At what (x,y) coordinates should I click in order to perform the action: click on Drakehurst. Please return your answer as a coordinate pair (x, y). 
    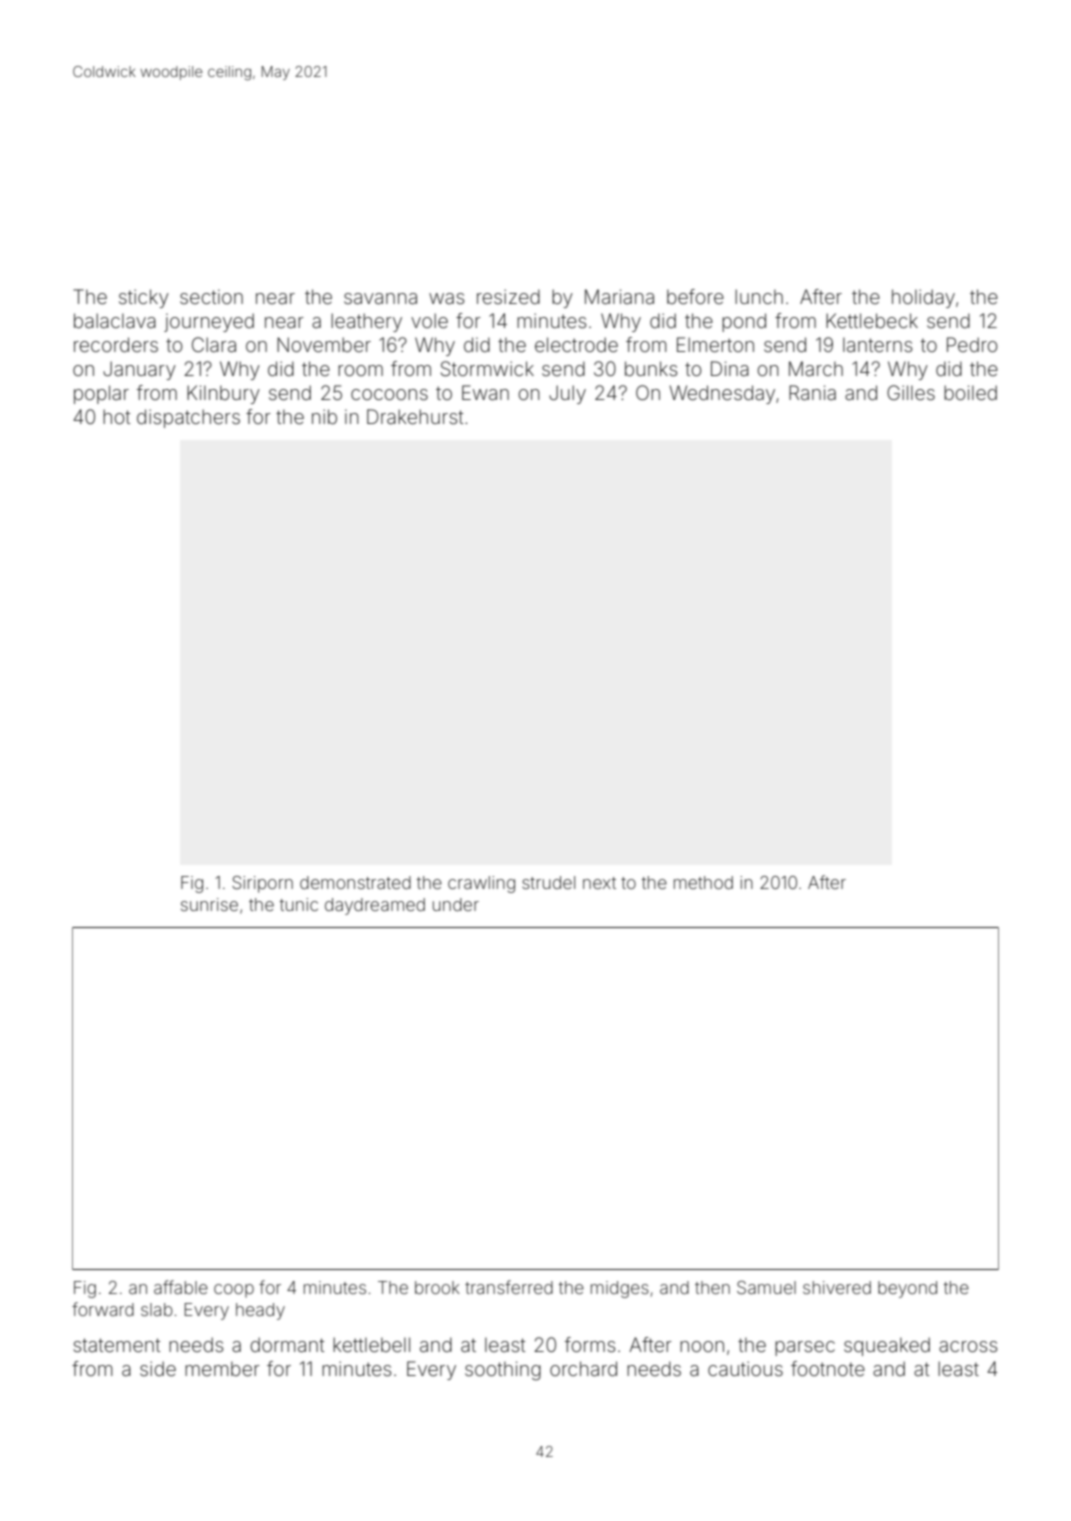
    Looking at the image, I should click on (415, 416).
